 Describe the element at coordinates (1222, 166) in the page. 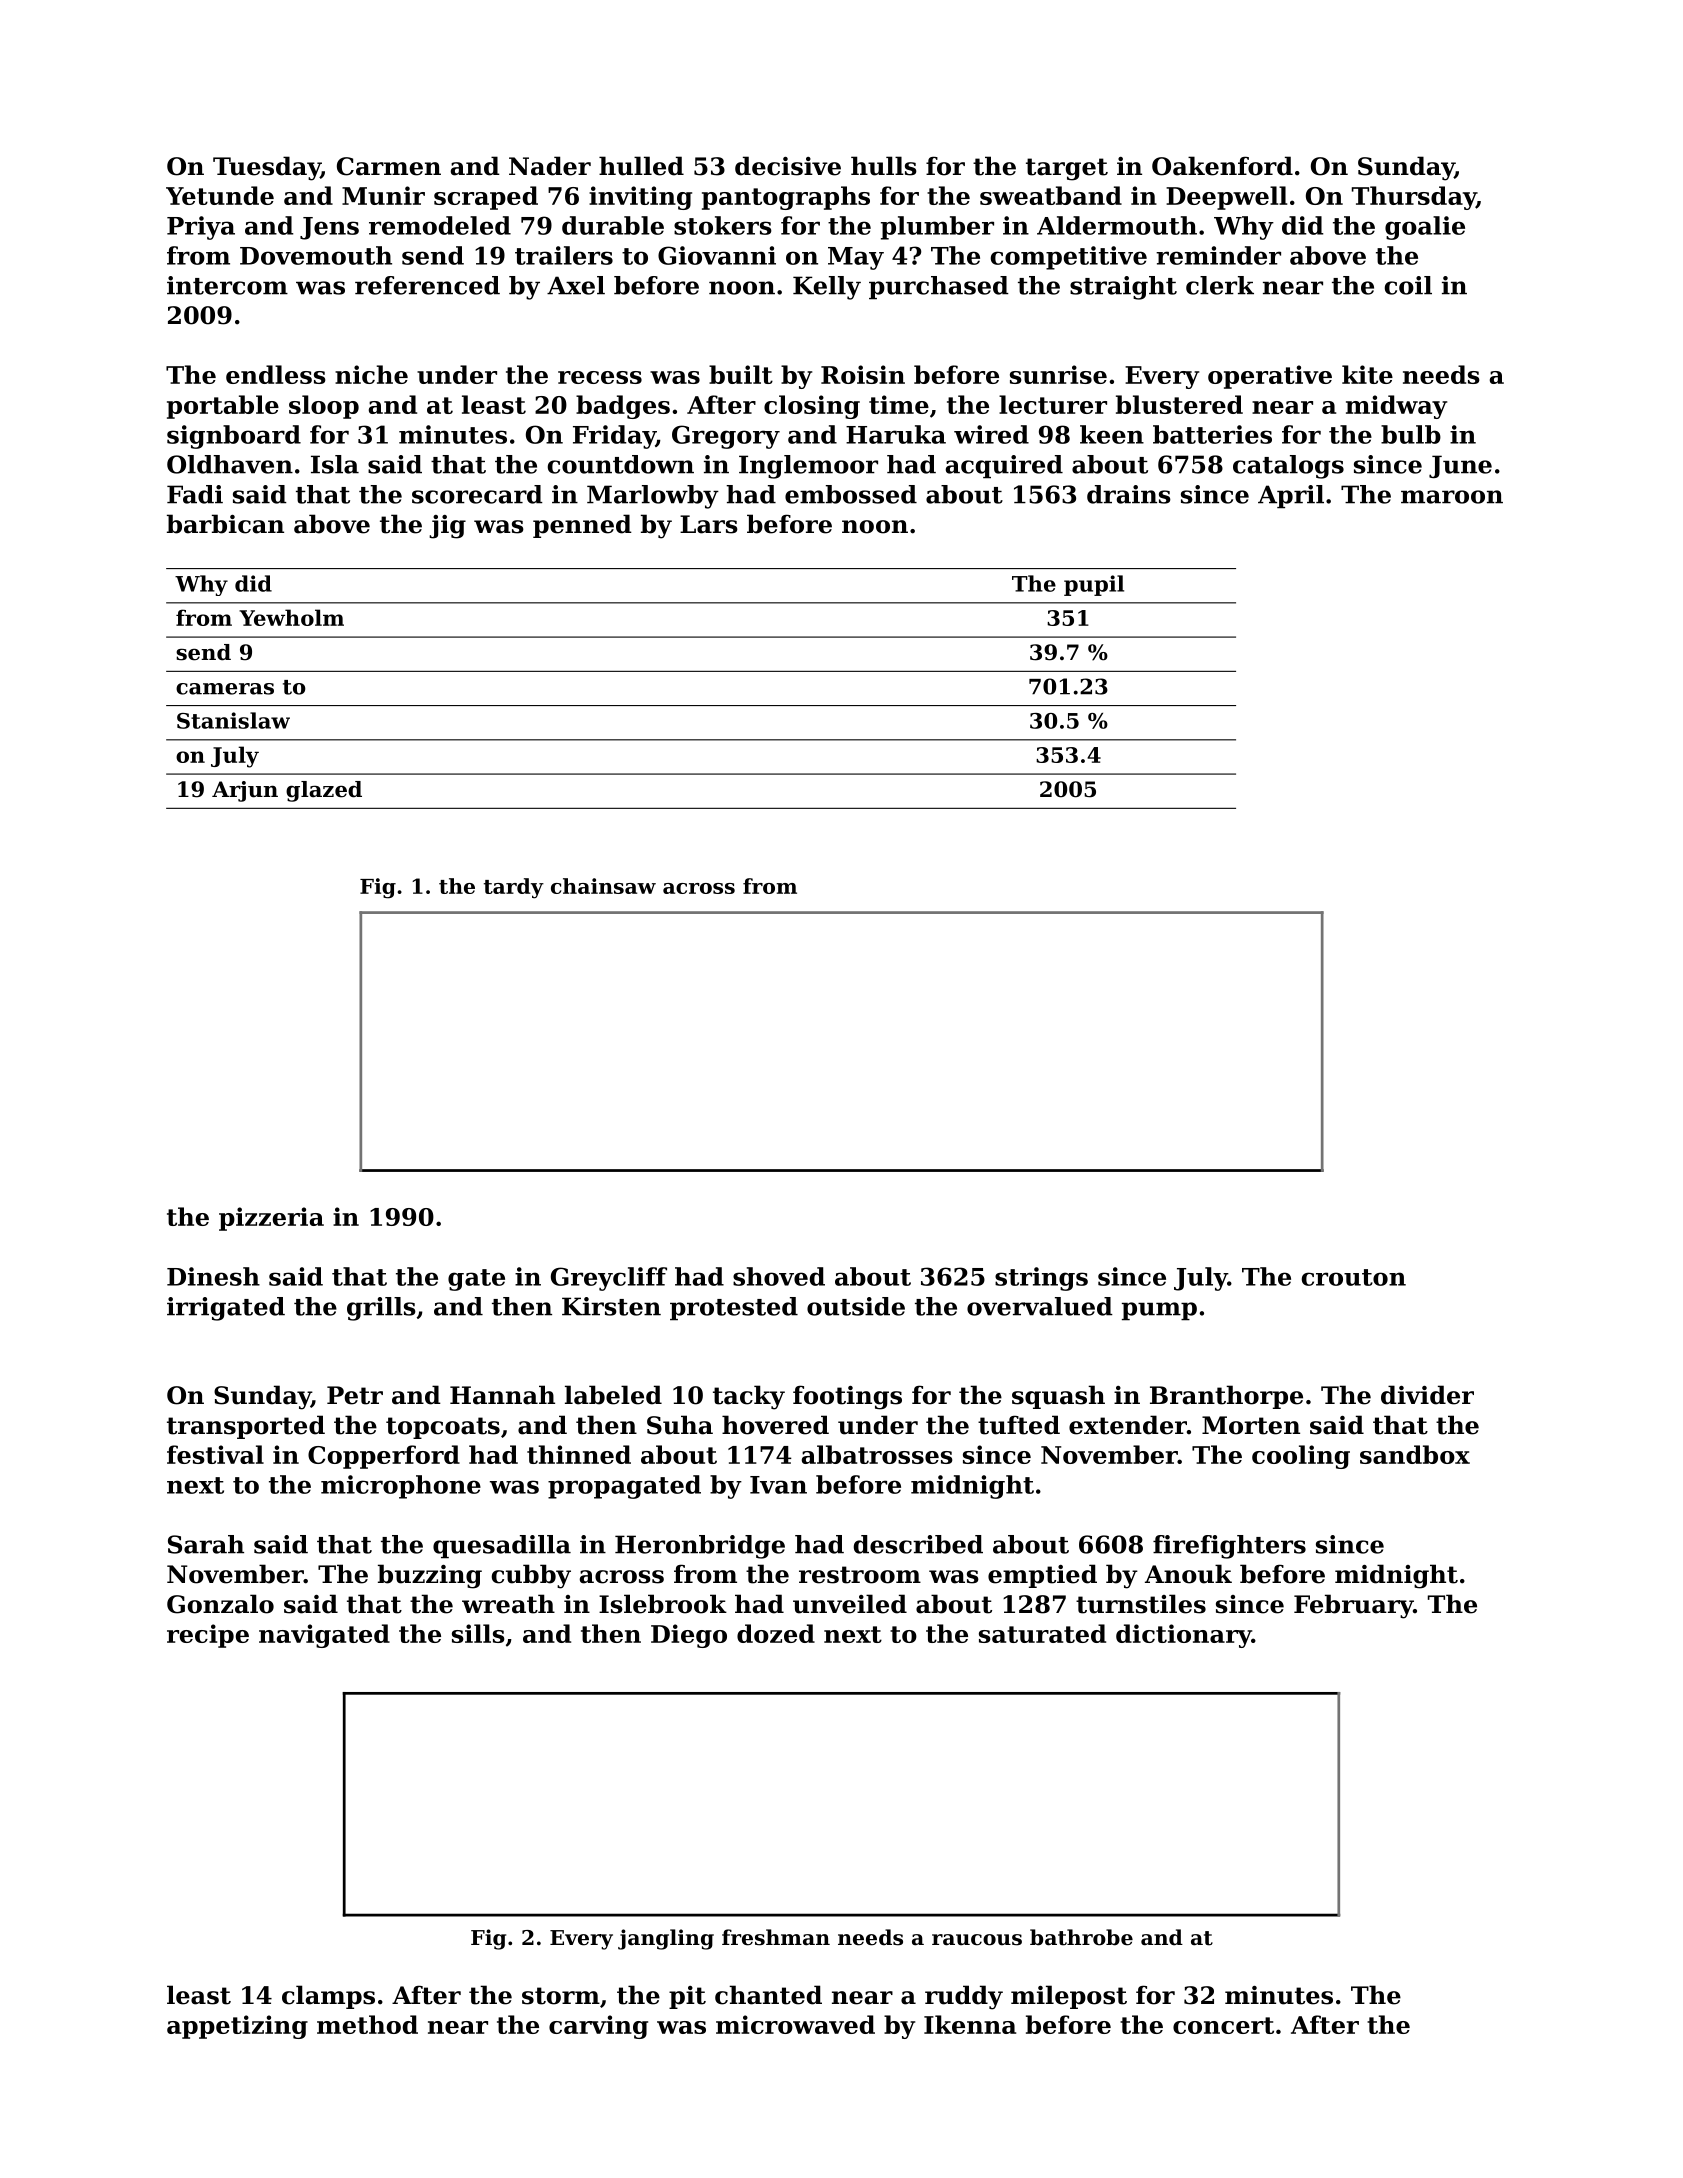

I see `Oakenford` at that location.
